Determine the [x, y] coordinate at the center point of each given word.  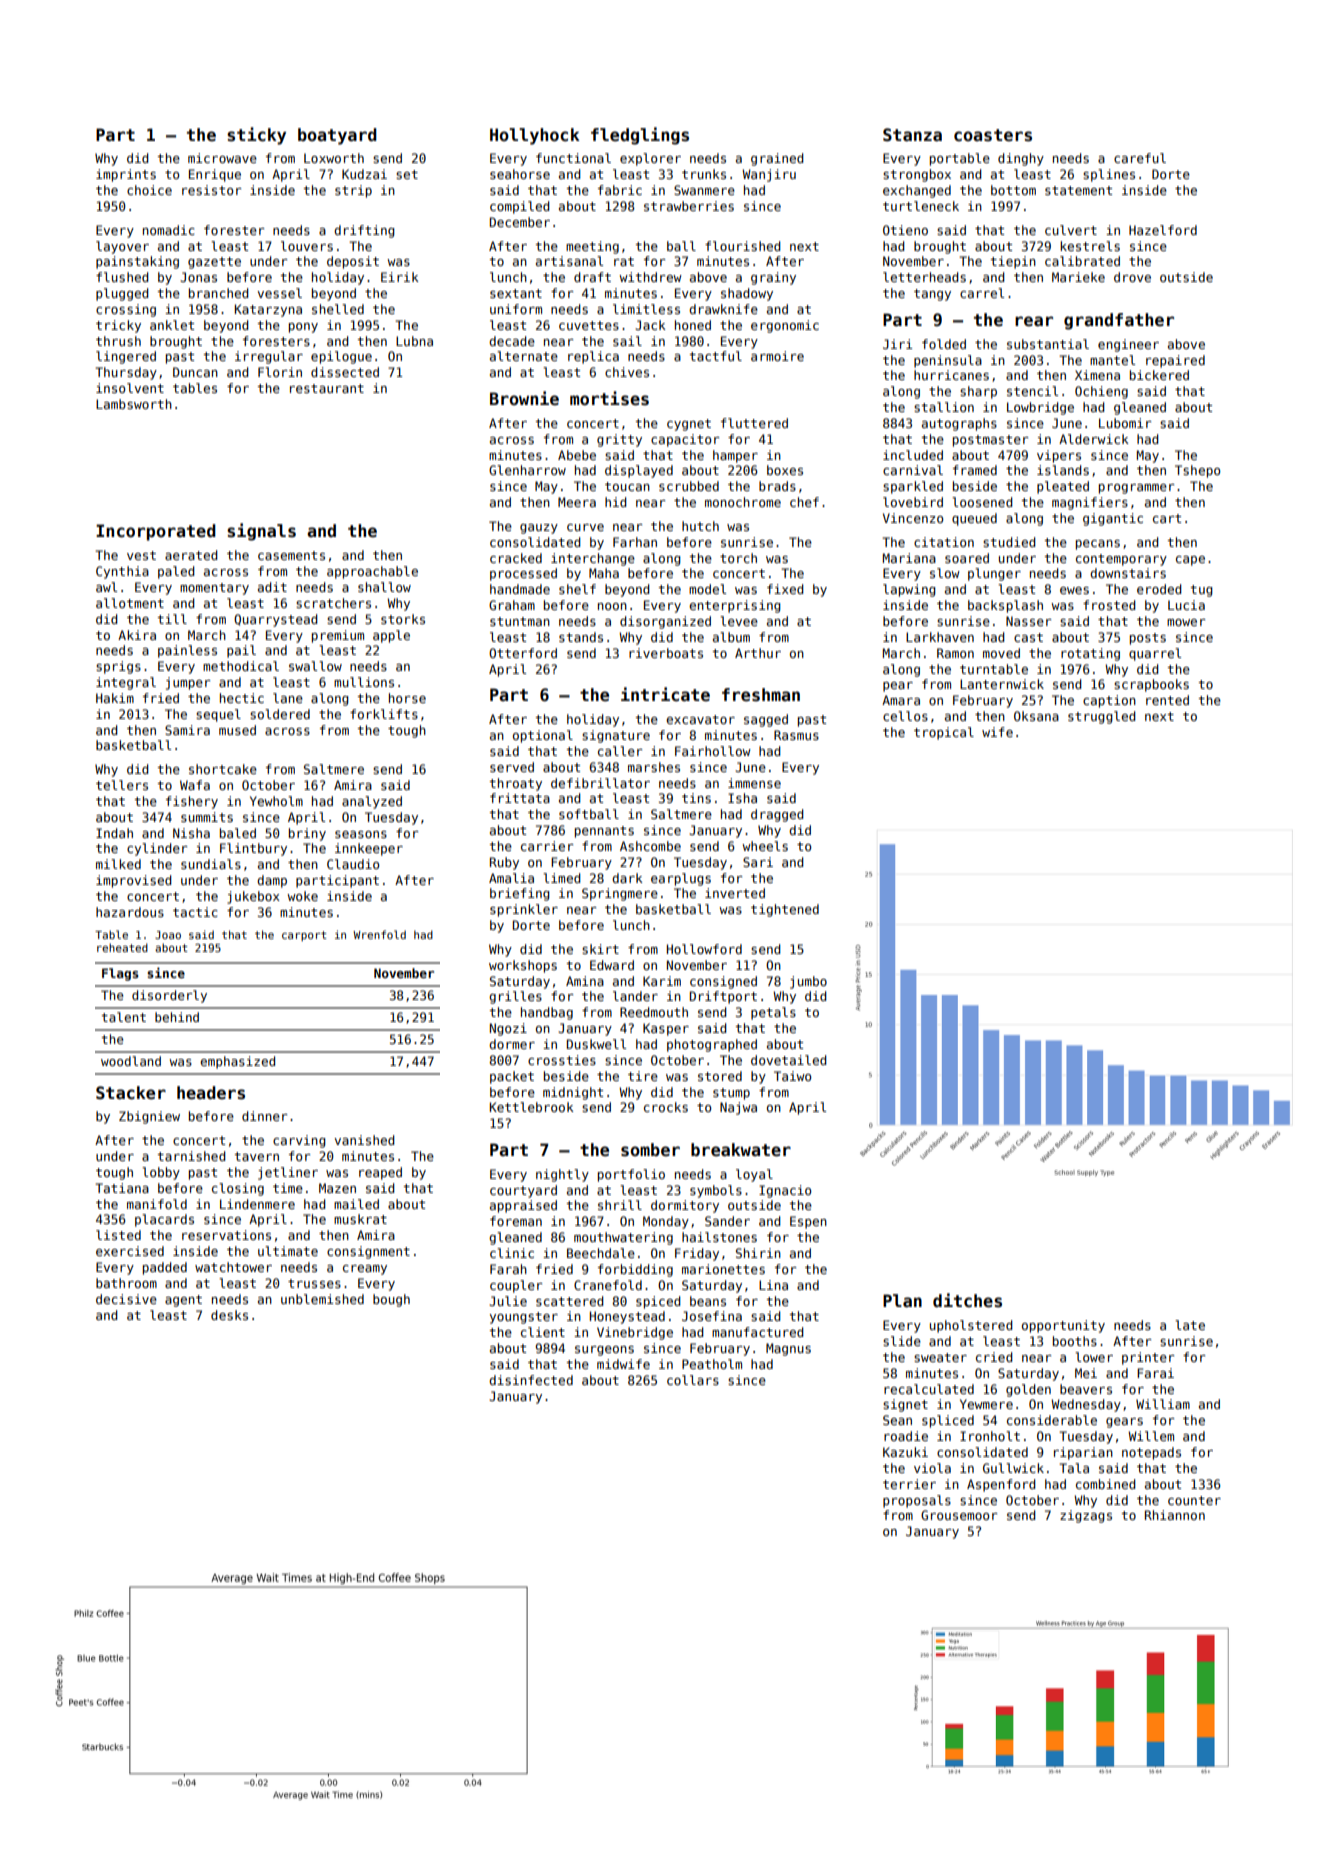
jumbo [808, 982]
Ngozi [508, 1029]
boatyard [337, 136]
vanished [364, 1140]
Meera [577, 502]
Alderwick [1094, 439]
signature [616, 736]
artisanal [569, 261]
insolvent [130, 388]
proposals [917, 1501]
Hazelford [1163, 230]
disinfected [531, 1380]
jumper [188, 683]
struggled [1102, 717]
